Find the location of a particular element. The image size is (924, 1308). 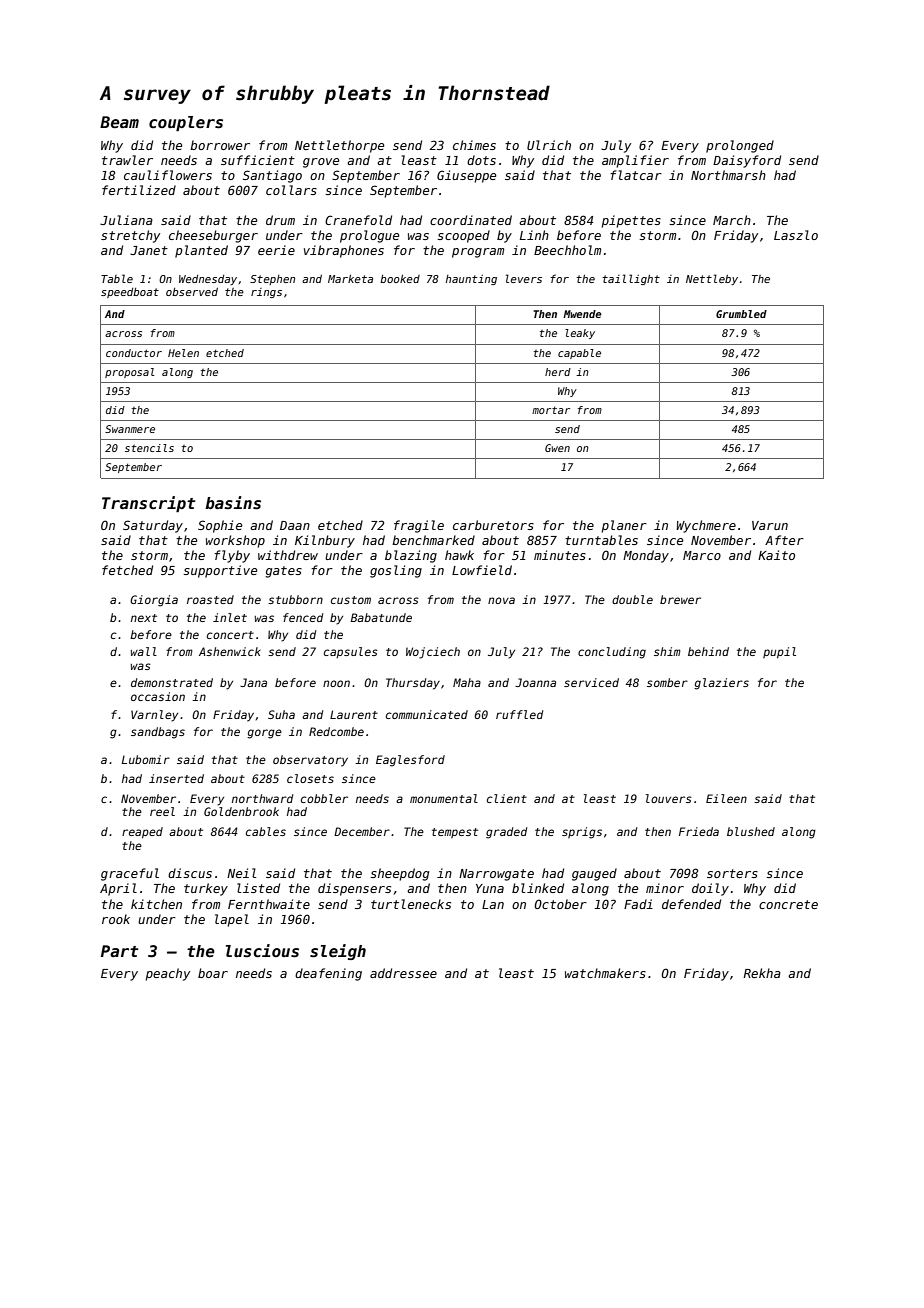

couplers is located at coordinates (186, 123).
